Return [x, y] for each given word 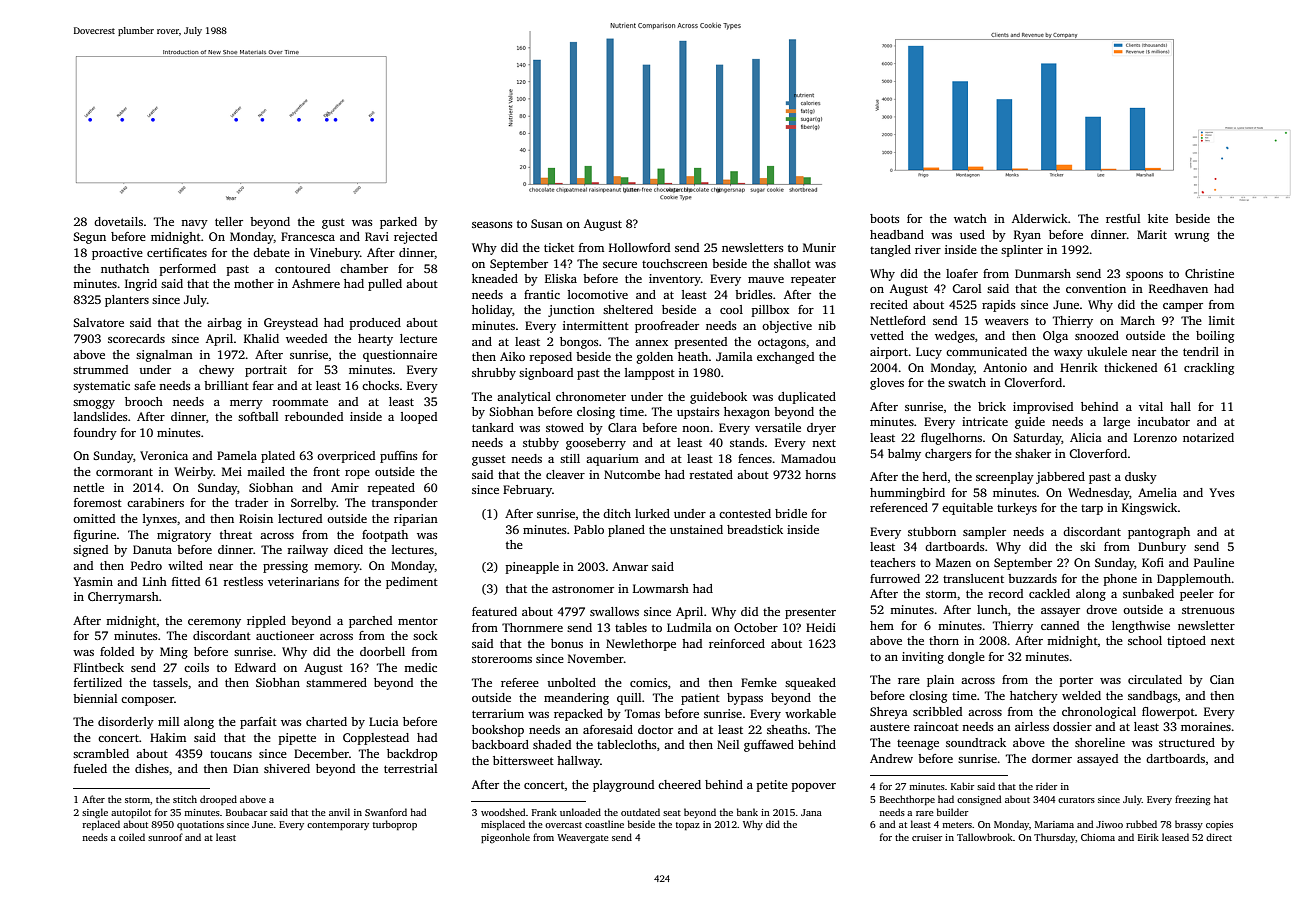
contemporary [338, 826]
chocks [380, 385]
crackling [1209, 369]
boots [884, 218]
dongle [966, 658]
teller [229, 221]
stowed [565, 427]
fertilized [98, 682]
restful [1123, 218]
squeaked [810, 684]
